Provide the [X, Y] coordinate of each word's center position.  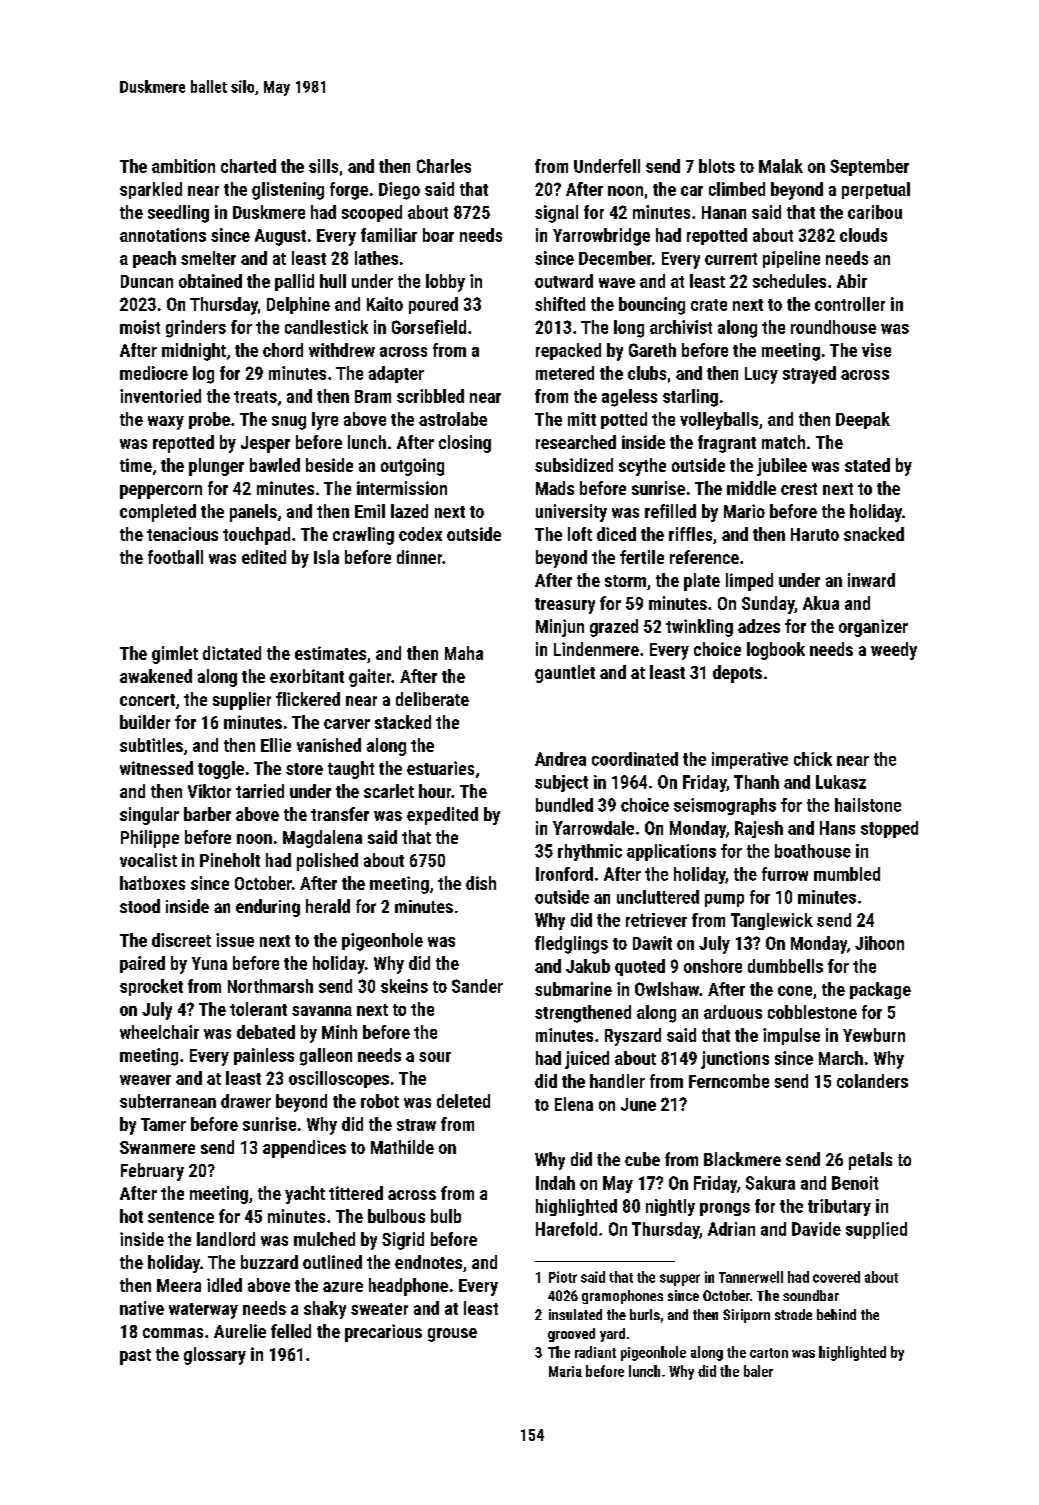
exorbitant [307, 676]
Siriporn [746, 1316]
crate [709, 305]
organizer [873, 628]
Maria [565, 1371]
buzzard [269, 1262]
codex [420, 534]
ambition [183, 166]
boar [438, 235]
